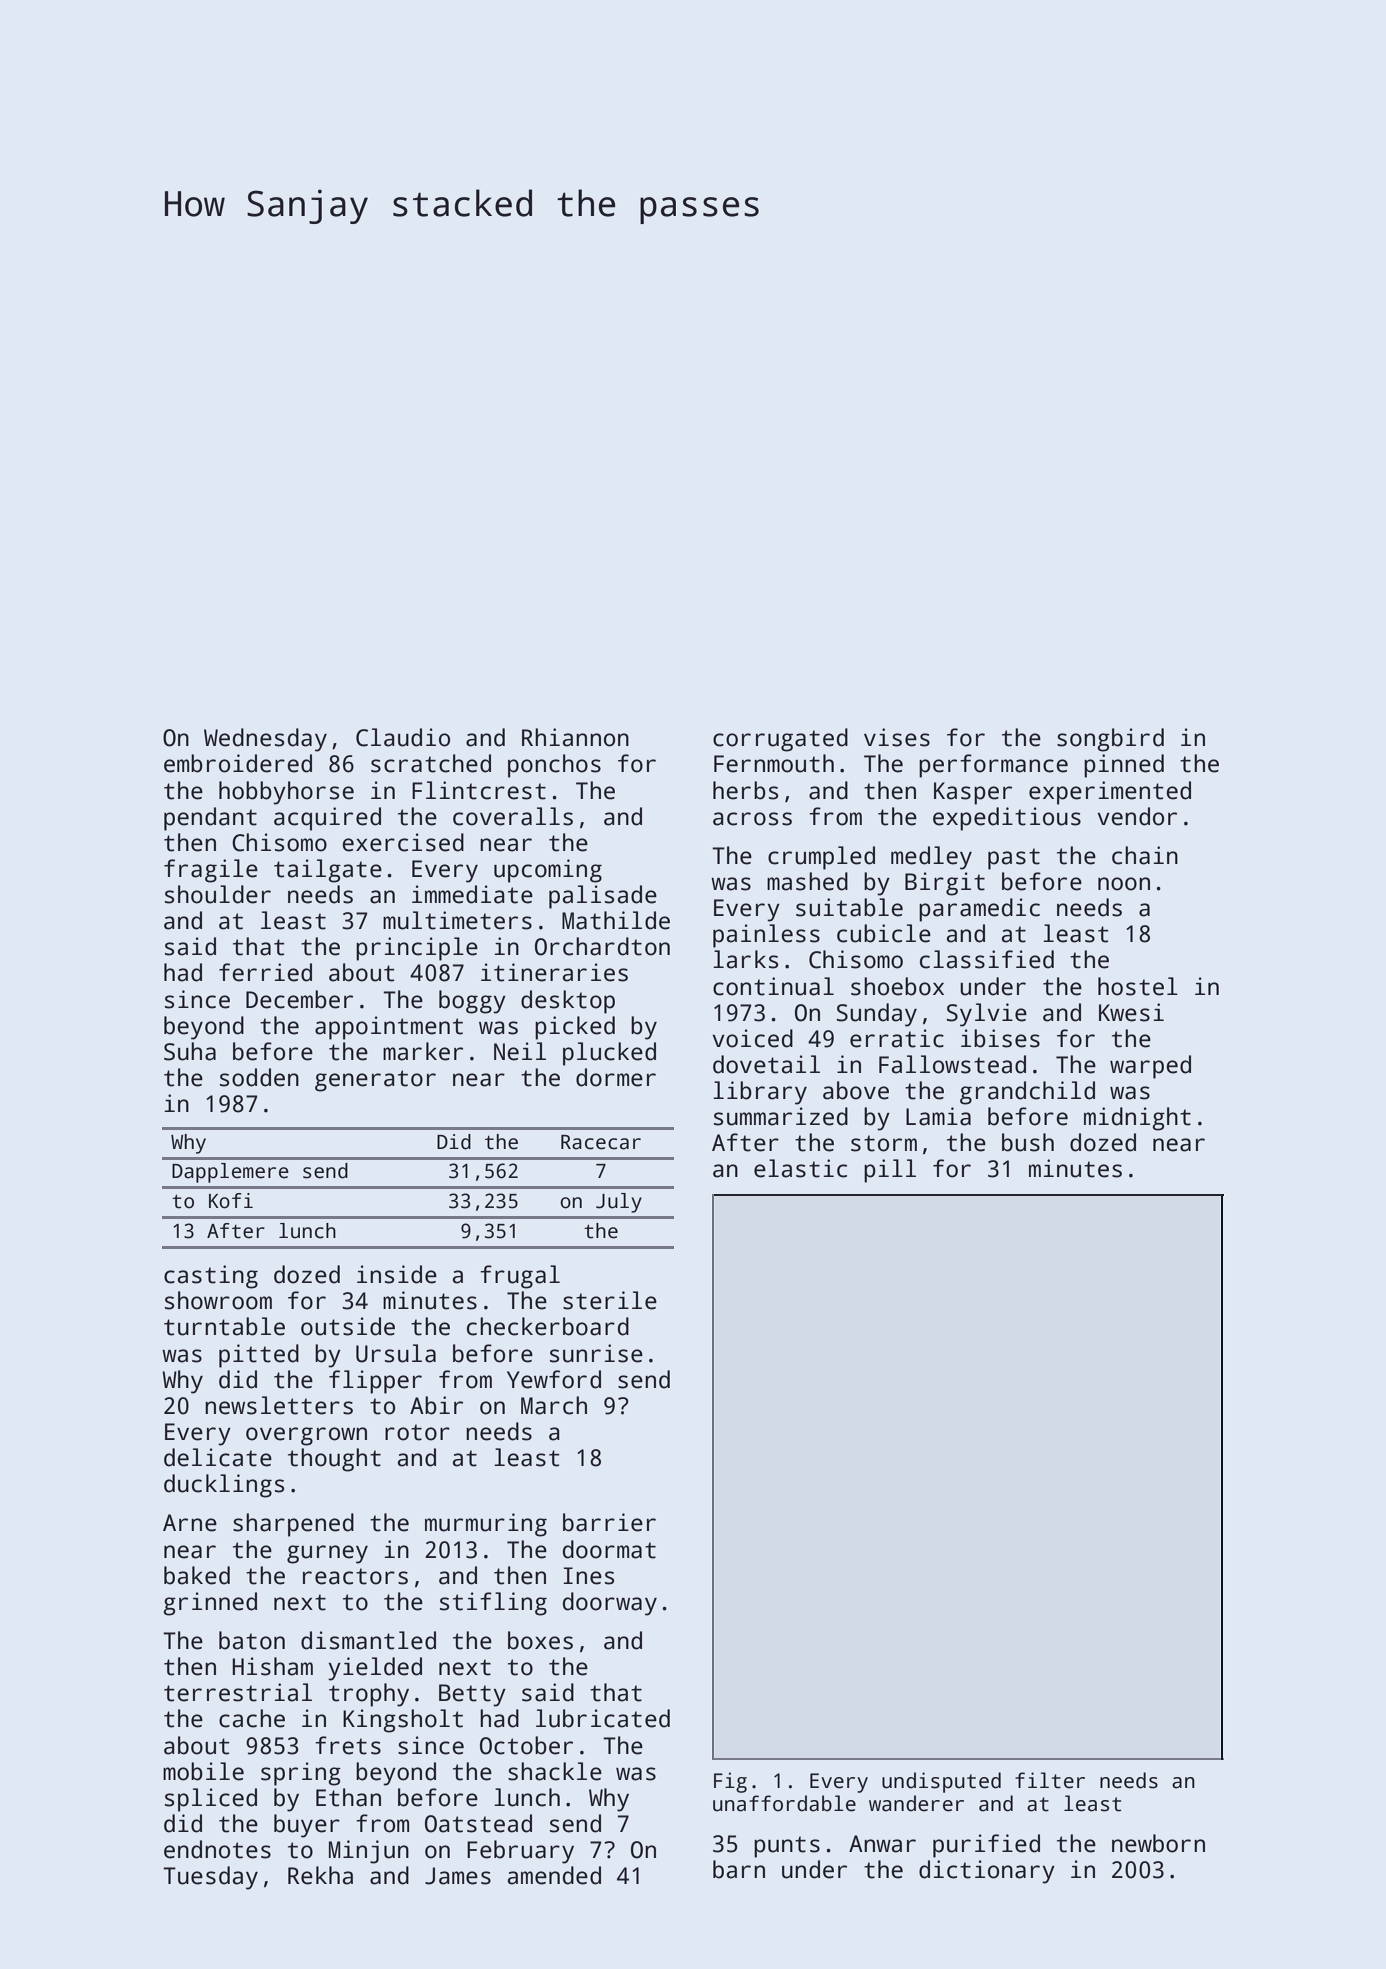  What do you see at coordinates (230, 1173) in the image?
I see `Dapplemere` at bounding box center [230, 1173].
